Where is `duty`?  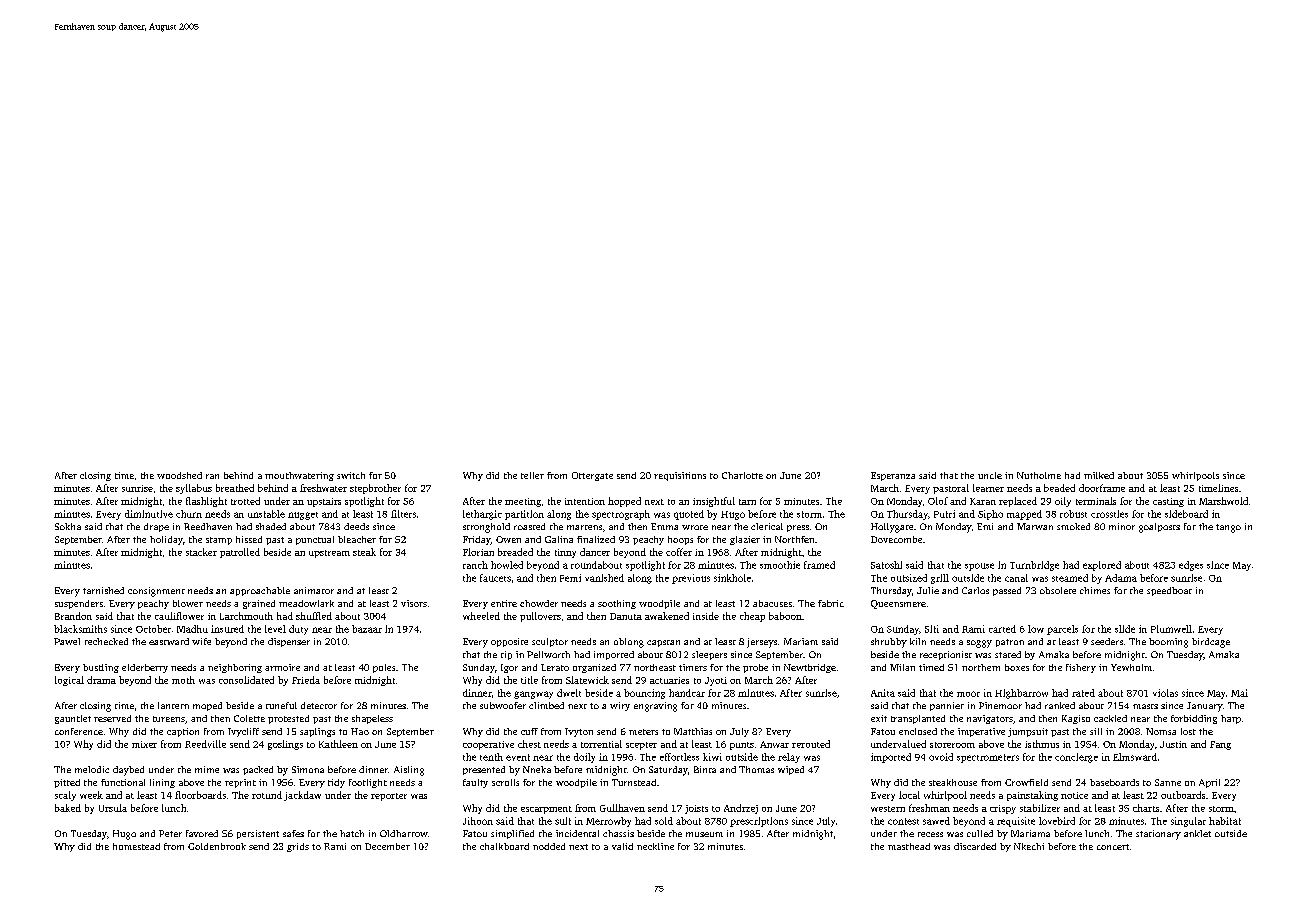
duty is located at coordinates (298, 630).
